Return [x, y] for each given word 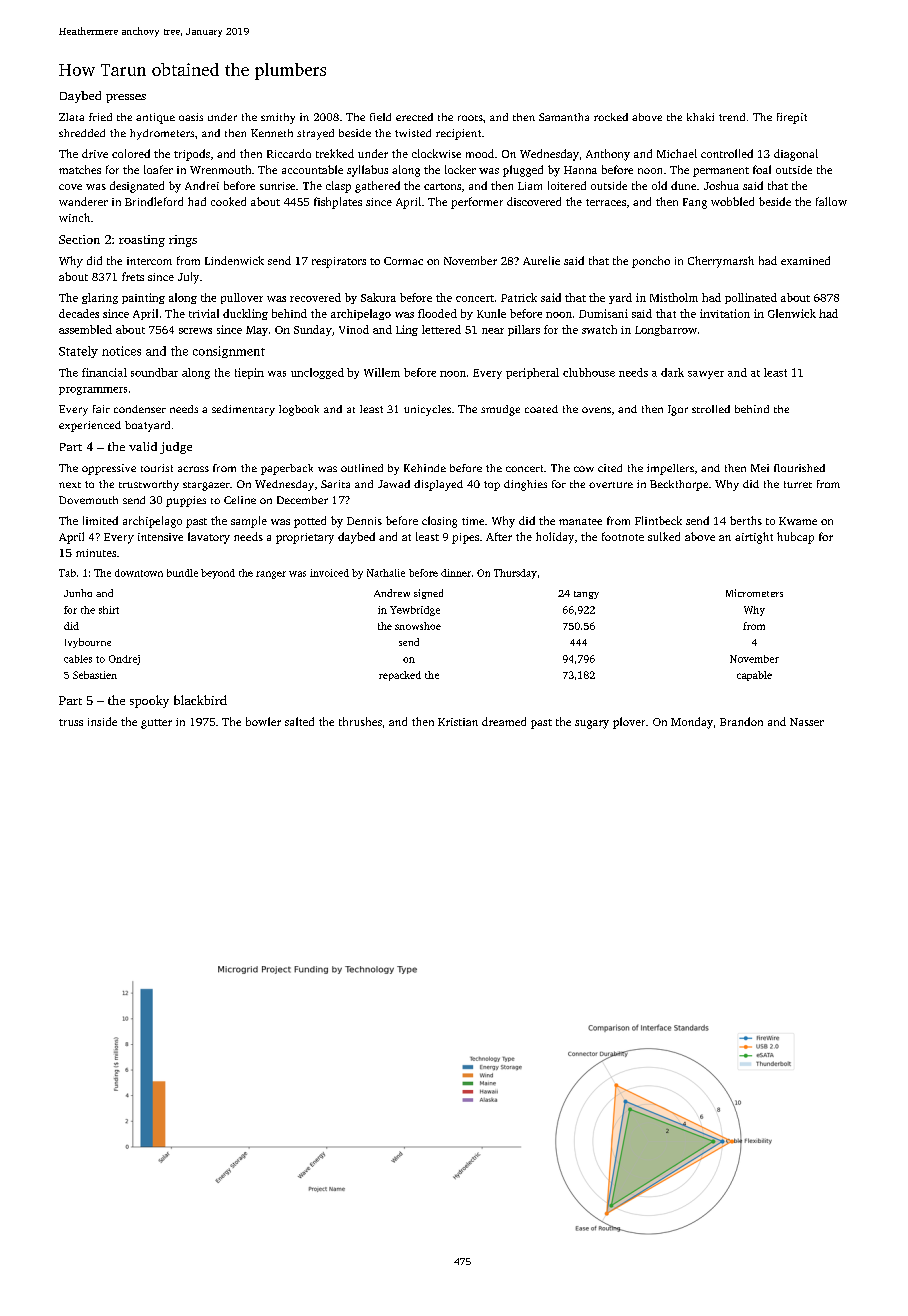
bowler [263, 721]
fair [101, 409]
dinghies [525, 485]
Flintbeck [658, 520]
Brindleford [154, 201]
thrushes [360, 721]
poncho [651, 262]
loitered [567, 185]
